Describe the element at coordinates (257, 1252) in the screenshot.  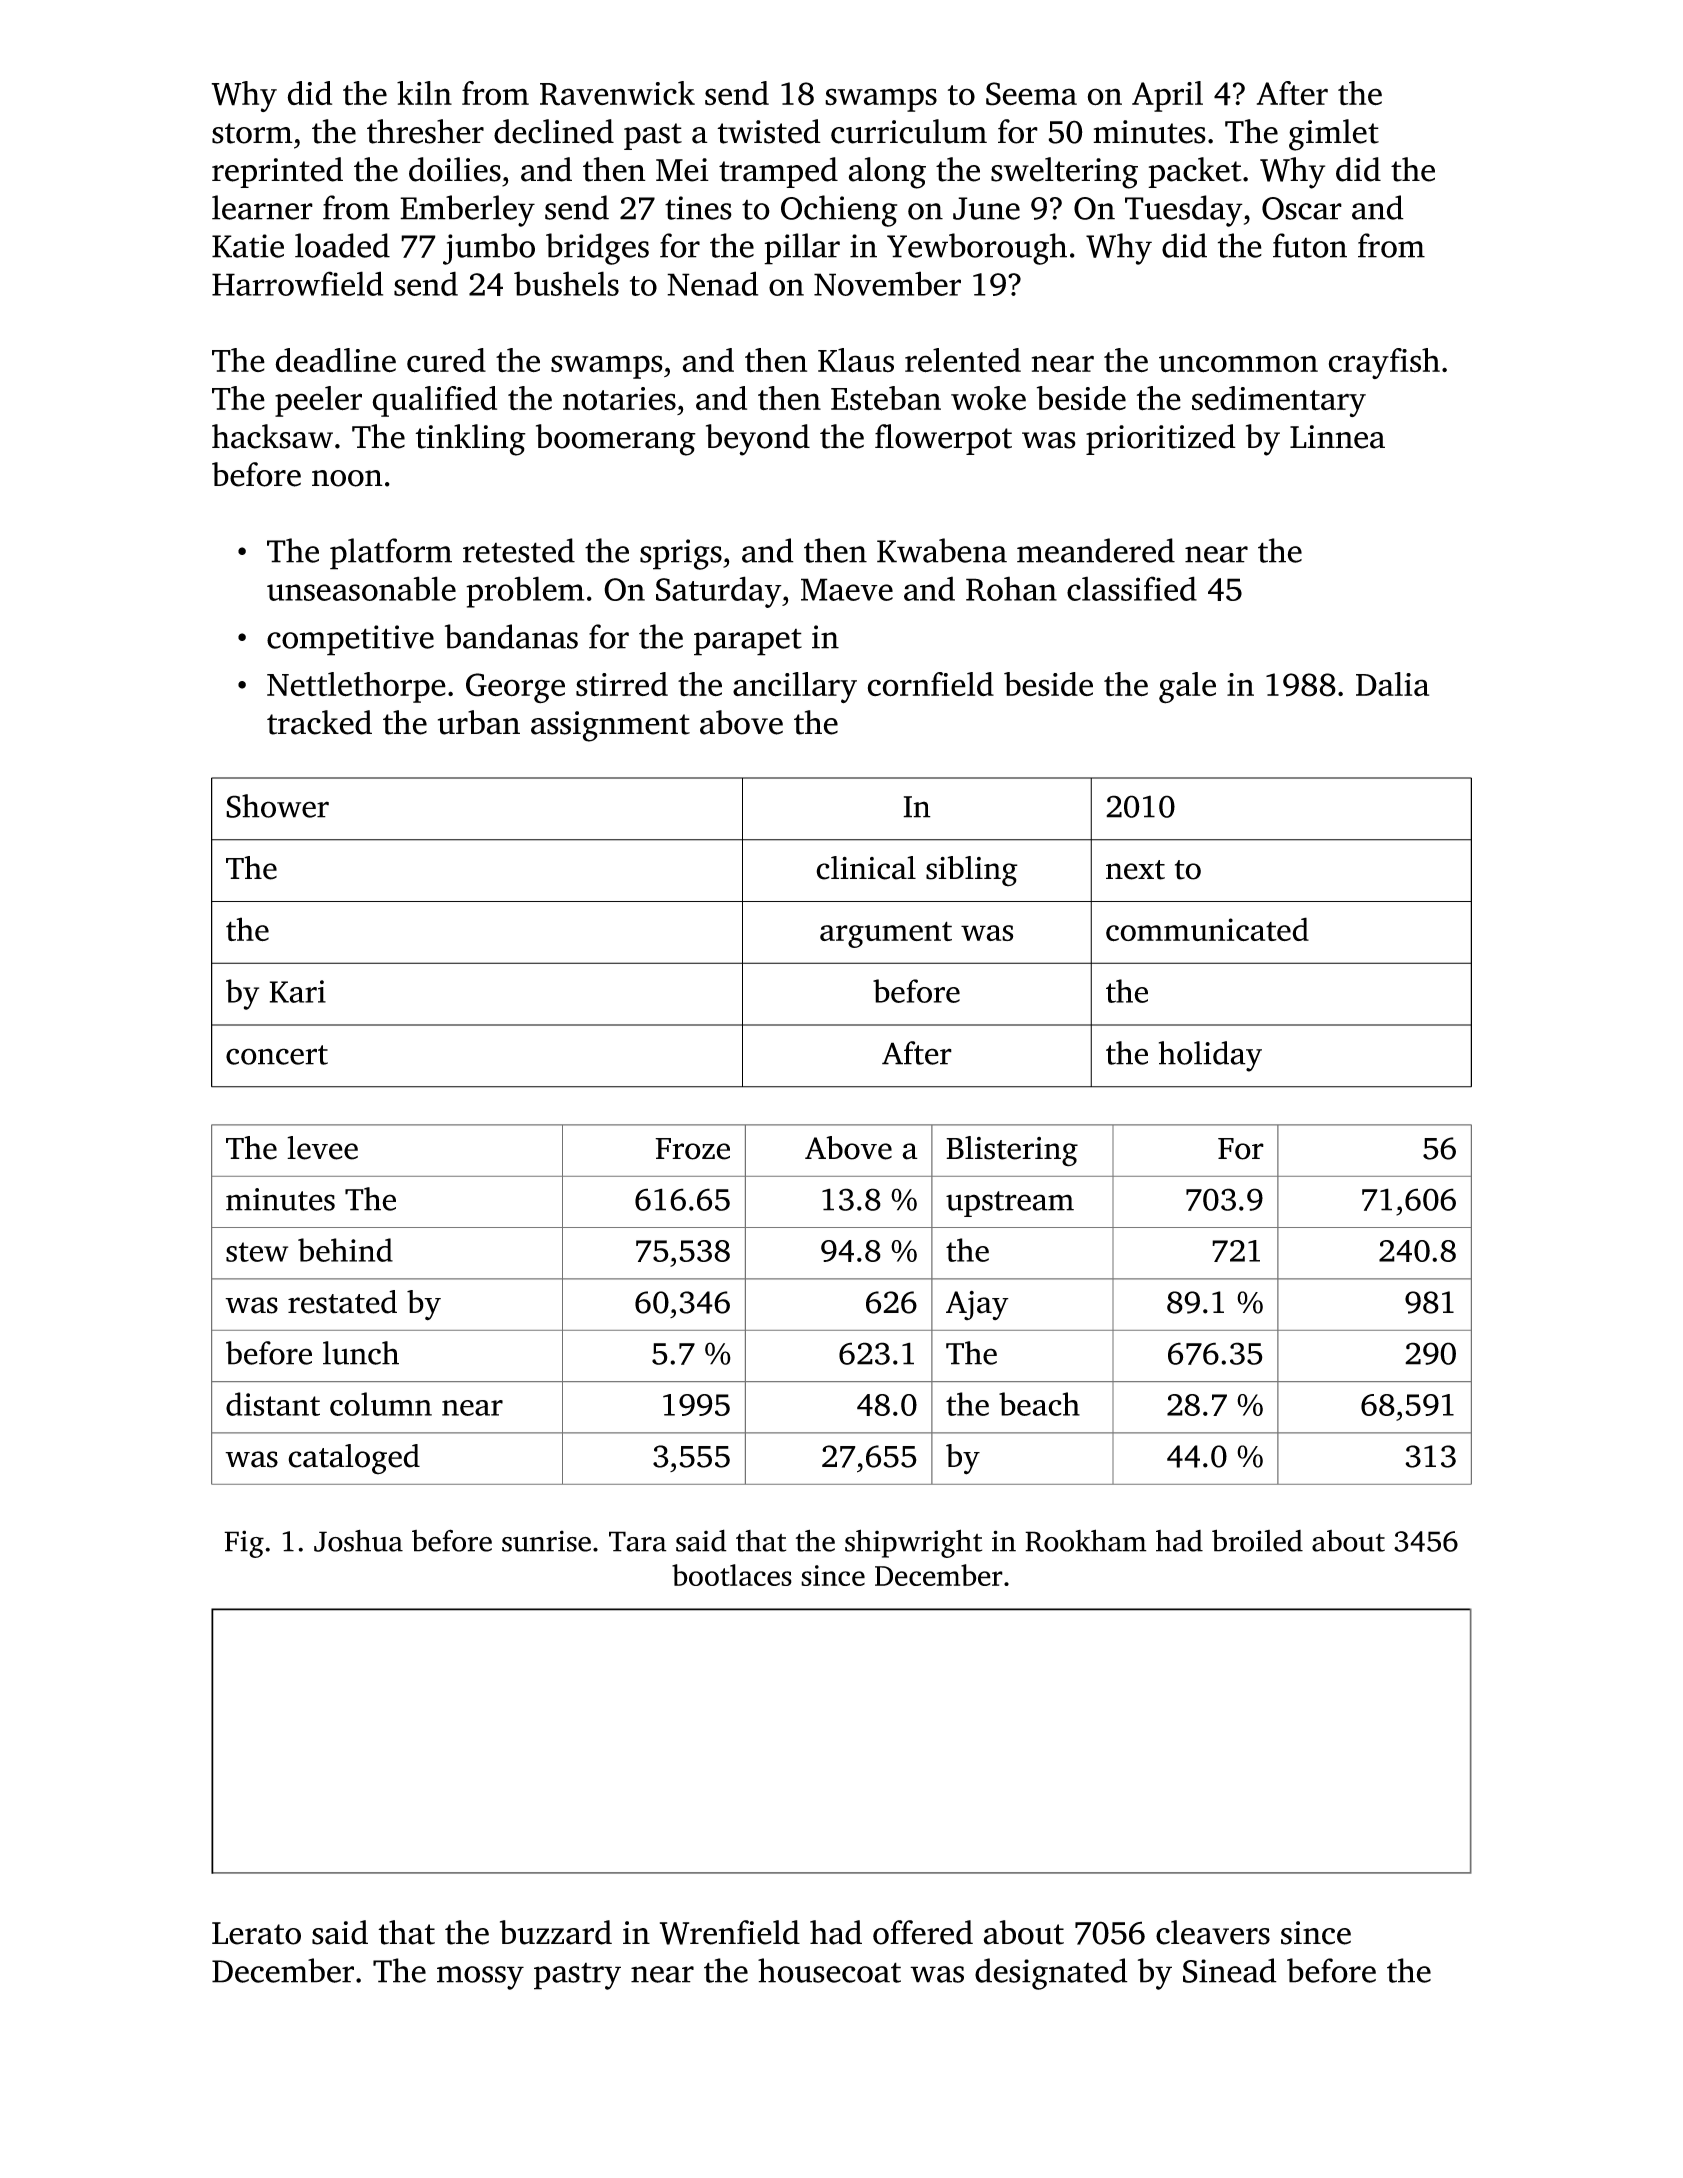
I see `stew` at that location.
